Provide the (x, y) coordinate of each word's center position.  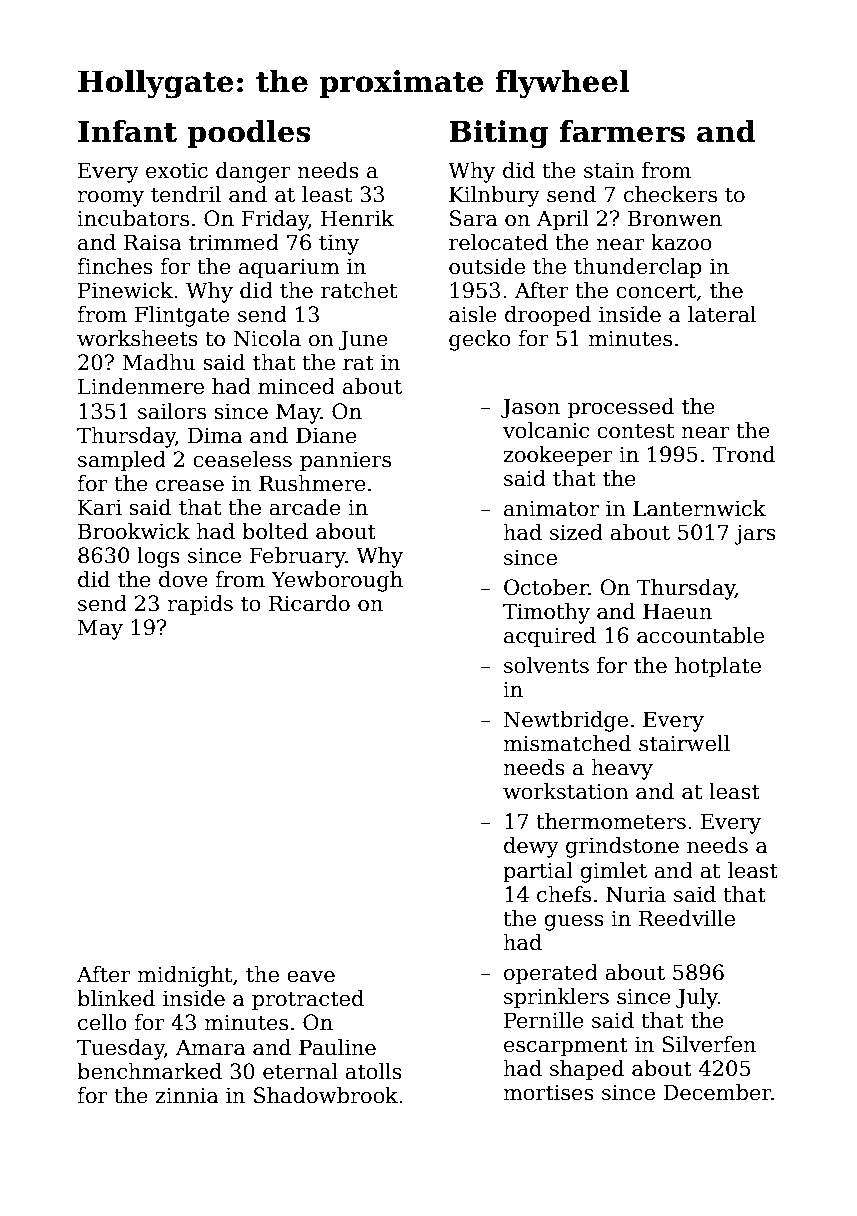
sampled (122, 461)
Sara (474, 218)
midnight (184, 976)
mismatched (567, 743)
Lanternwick (699, 508)
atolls (373, 1071)
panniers (345, 461)
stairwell (684, 743)
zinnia (187, 1095)
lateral (722, 314)
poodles (249, 134)
